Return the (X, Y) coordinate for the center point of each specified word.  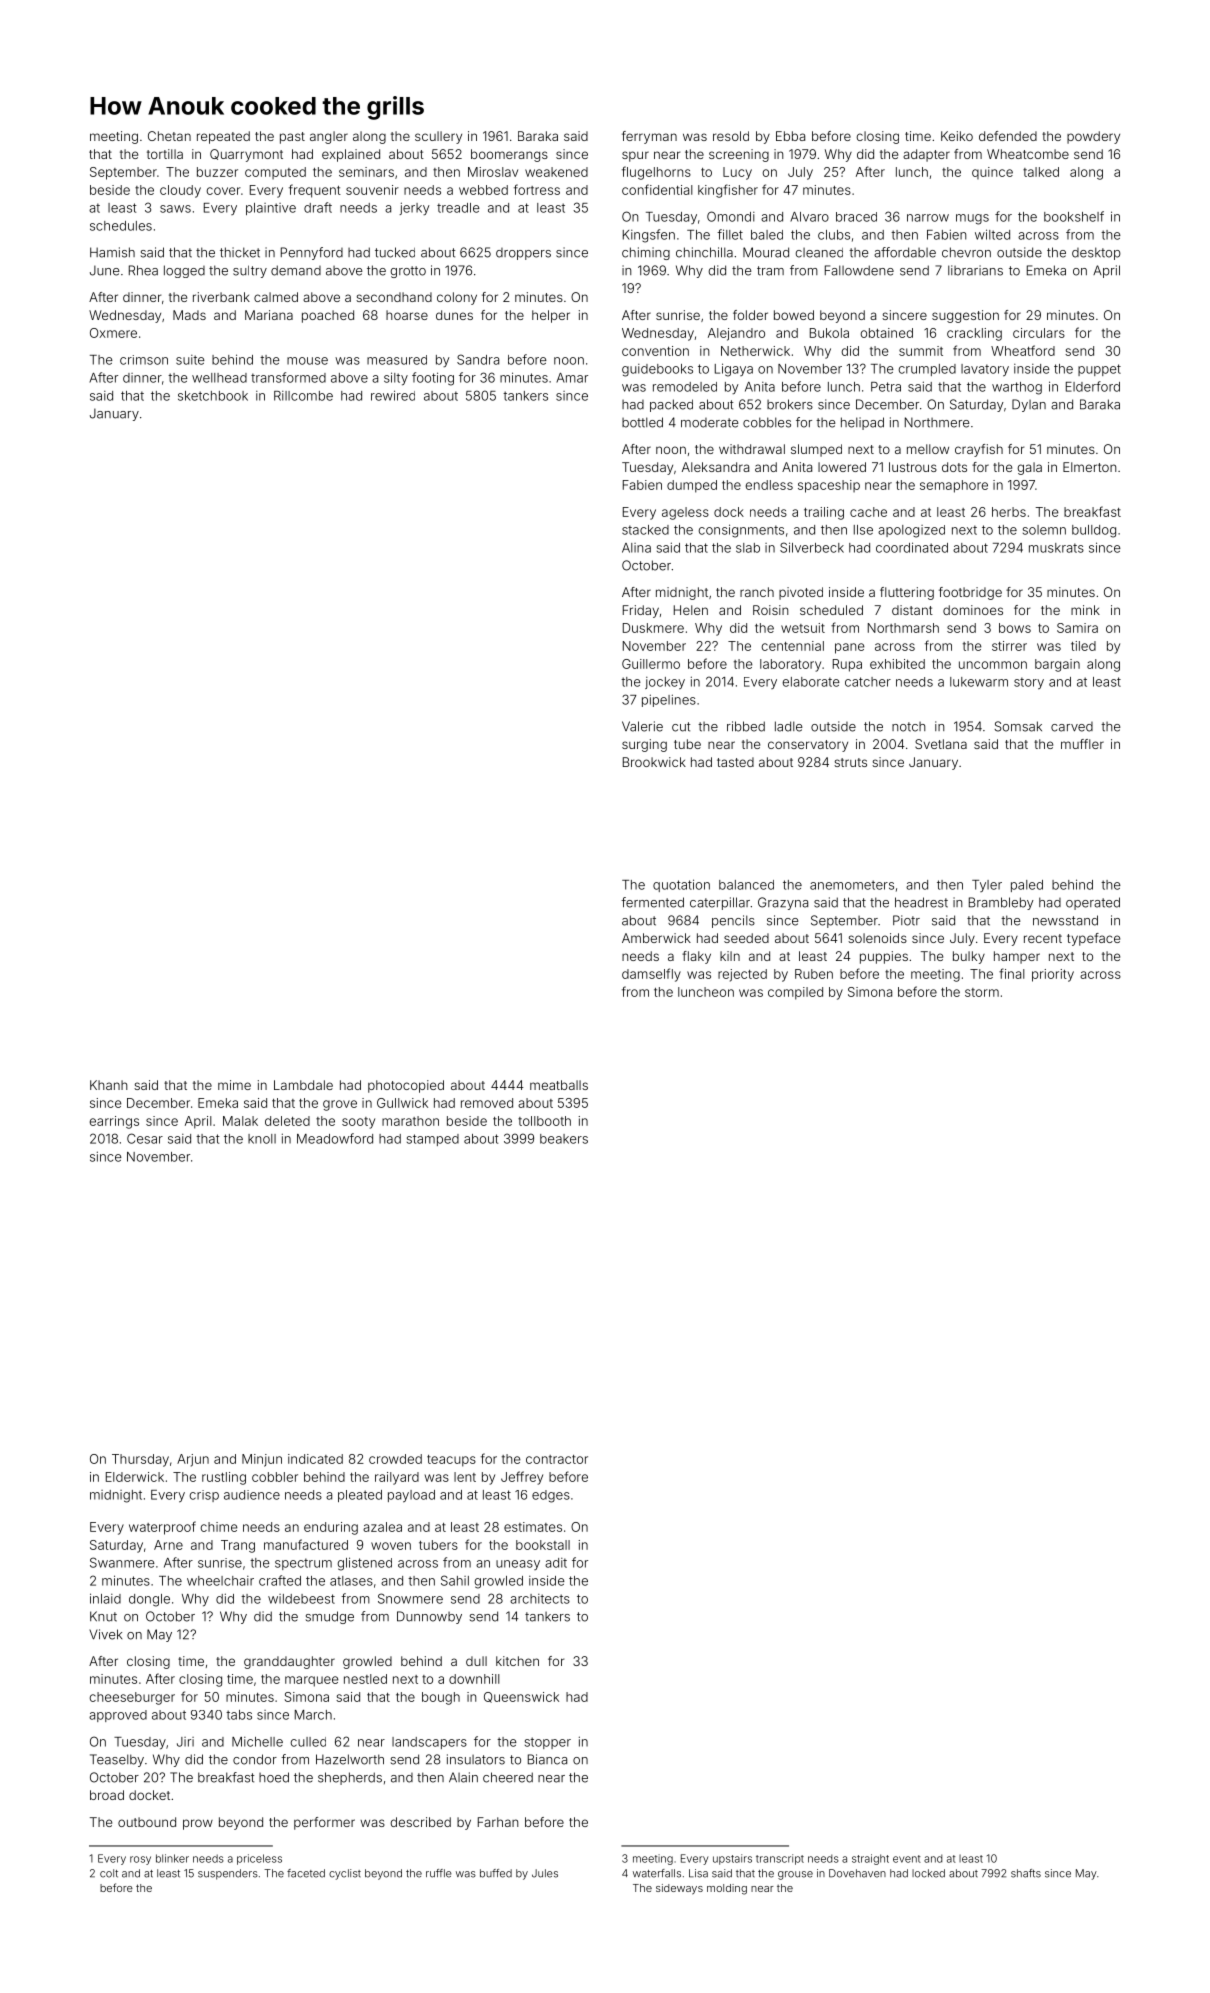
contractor (557, 1459)
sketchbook (213, 396)
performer (324, 1823)
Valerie (642, 726)
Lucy (737, 173)
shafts (1026, 1873)
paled (1027, 886)
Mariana (269, 315)
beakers (564, 1139)
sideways (679, 1889)
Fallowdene (859, 270)
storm (982, 992)
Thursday (140, 1460)
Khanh (109, 1085)
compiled (795, 993)
